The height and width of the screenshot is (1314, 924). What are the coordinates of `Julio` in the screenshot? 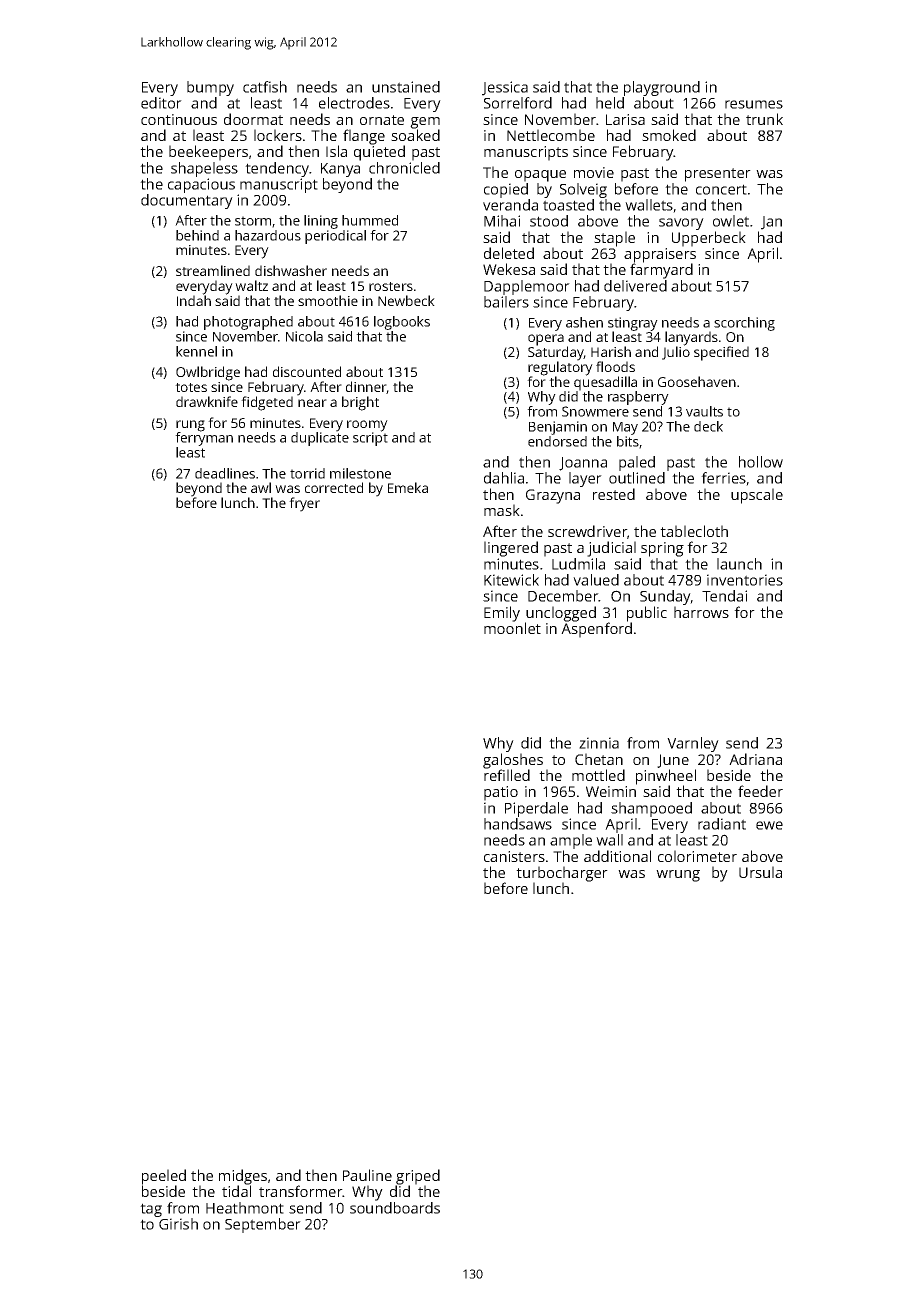 It's located at (676, 353).
